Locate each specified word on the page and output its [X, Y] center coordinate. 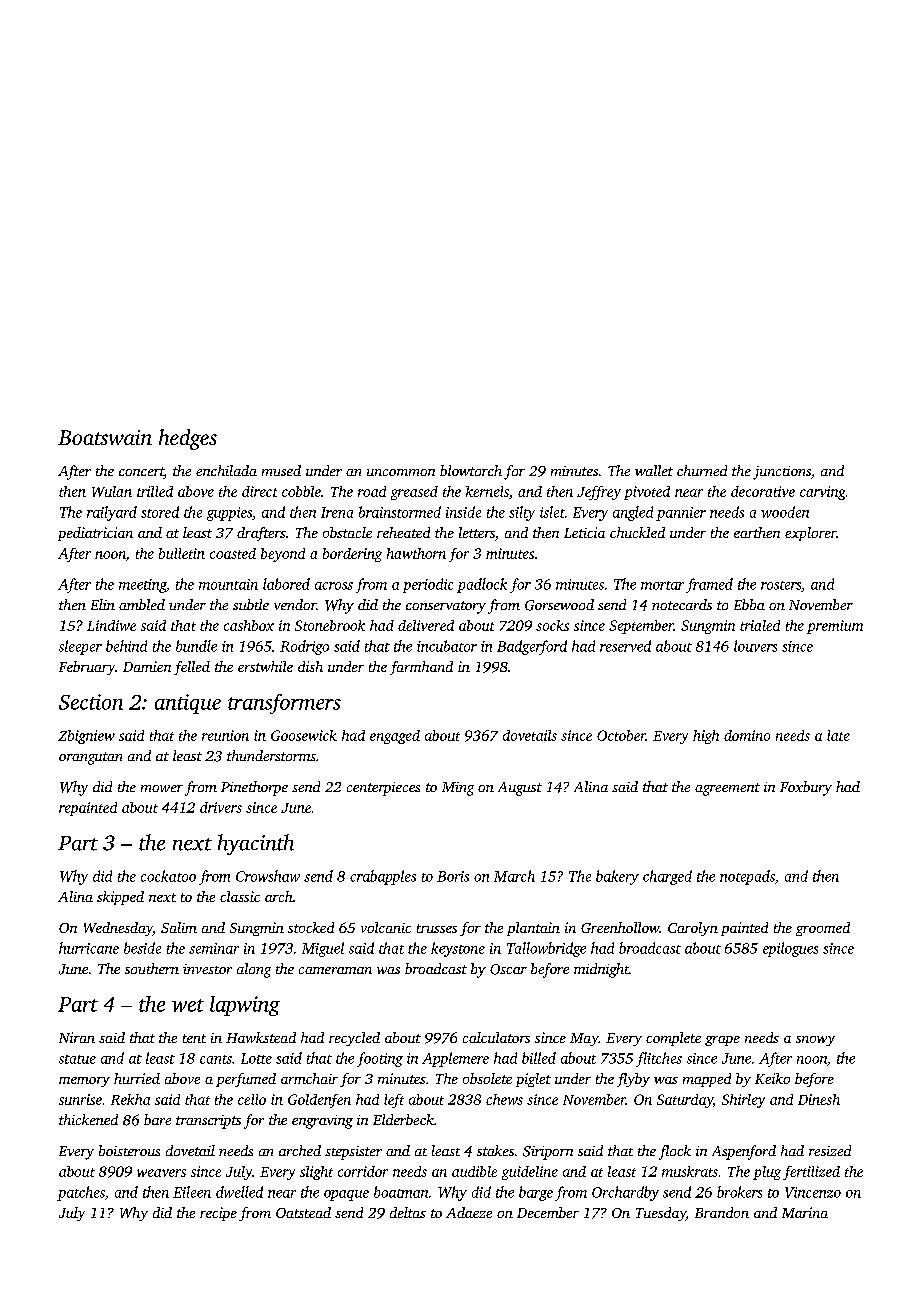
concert [141, 473]
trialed [760, 625]
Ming [458, 789]
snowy [815, 1041]
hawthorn [416, 553]
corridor [363, 1171]
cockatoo [168, 876]
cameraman [335, 970]
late [838, 735]
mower [162, 788]
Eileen [192, 1192]
